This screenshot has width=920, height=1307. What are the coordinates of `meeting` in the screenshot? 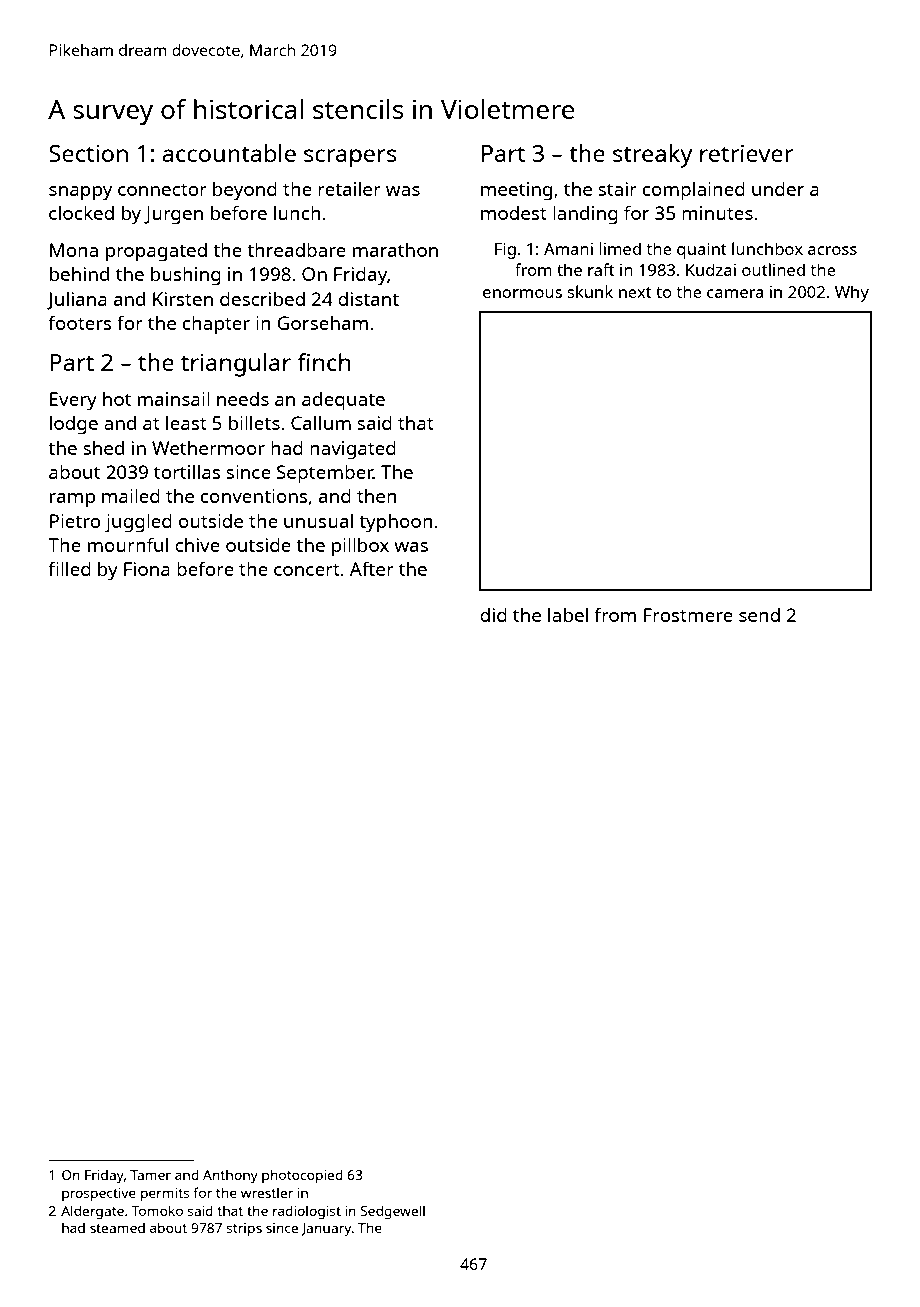 It's located at (516, 191).
